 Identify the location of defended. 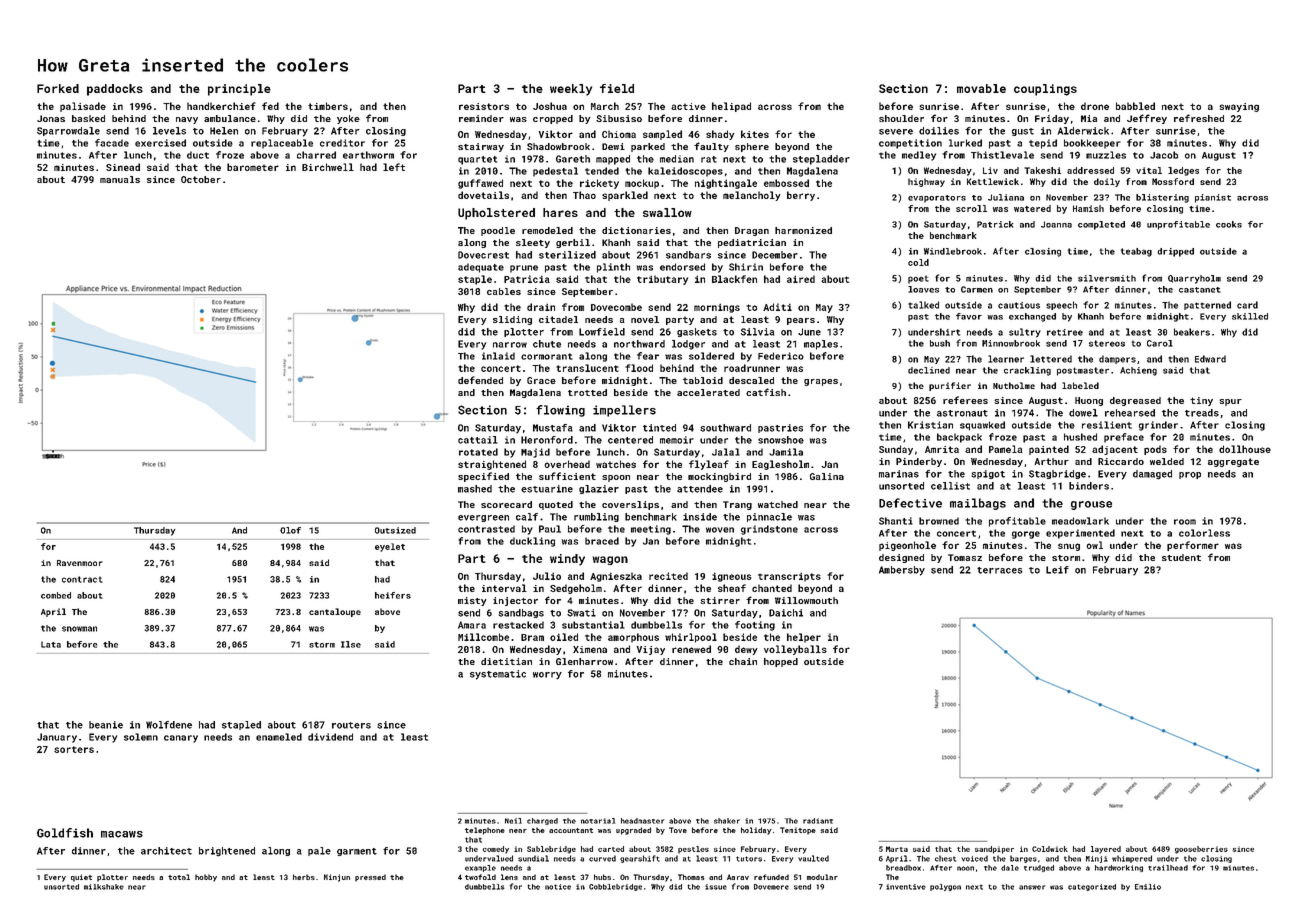
(480, 380).
